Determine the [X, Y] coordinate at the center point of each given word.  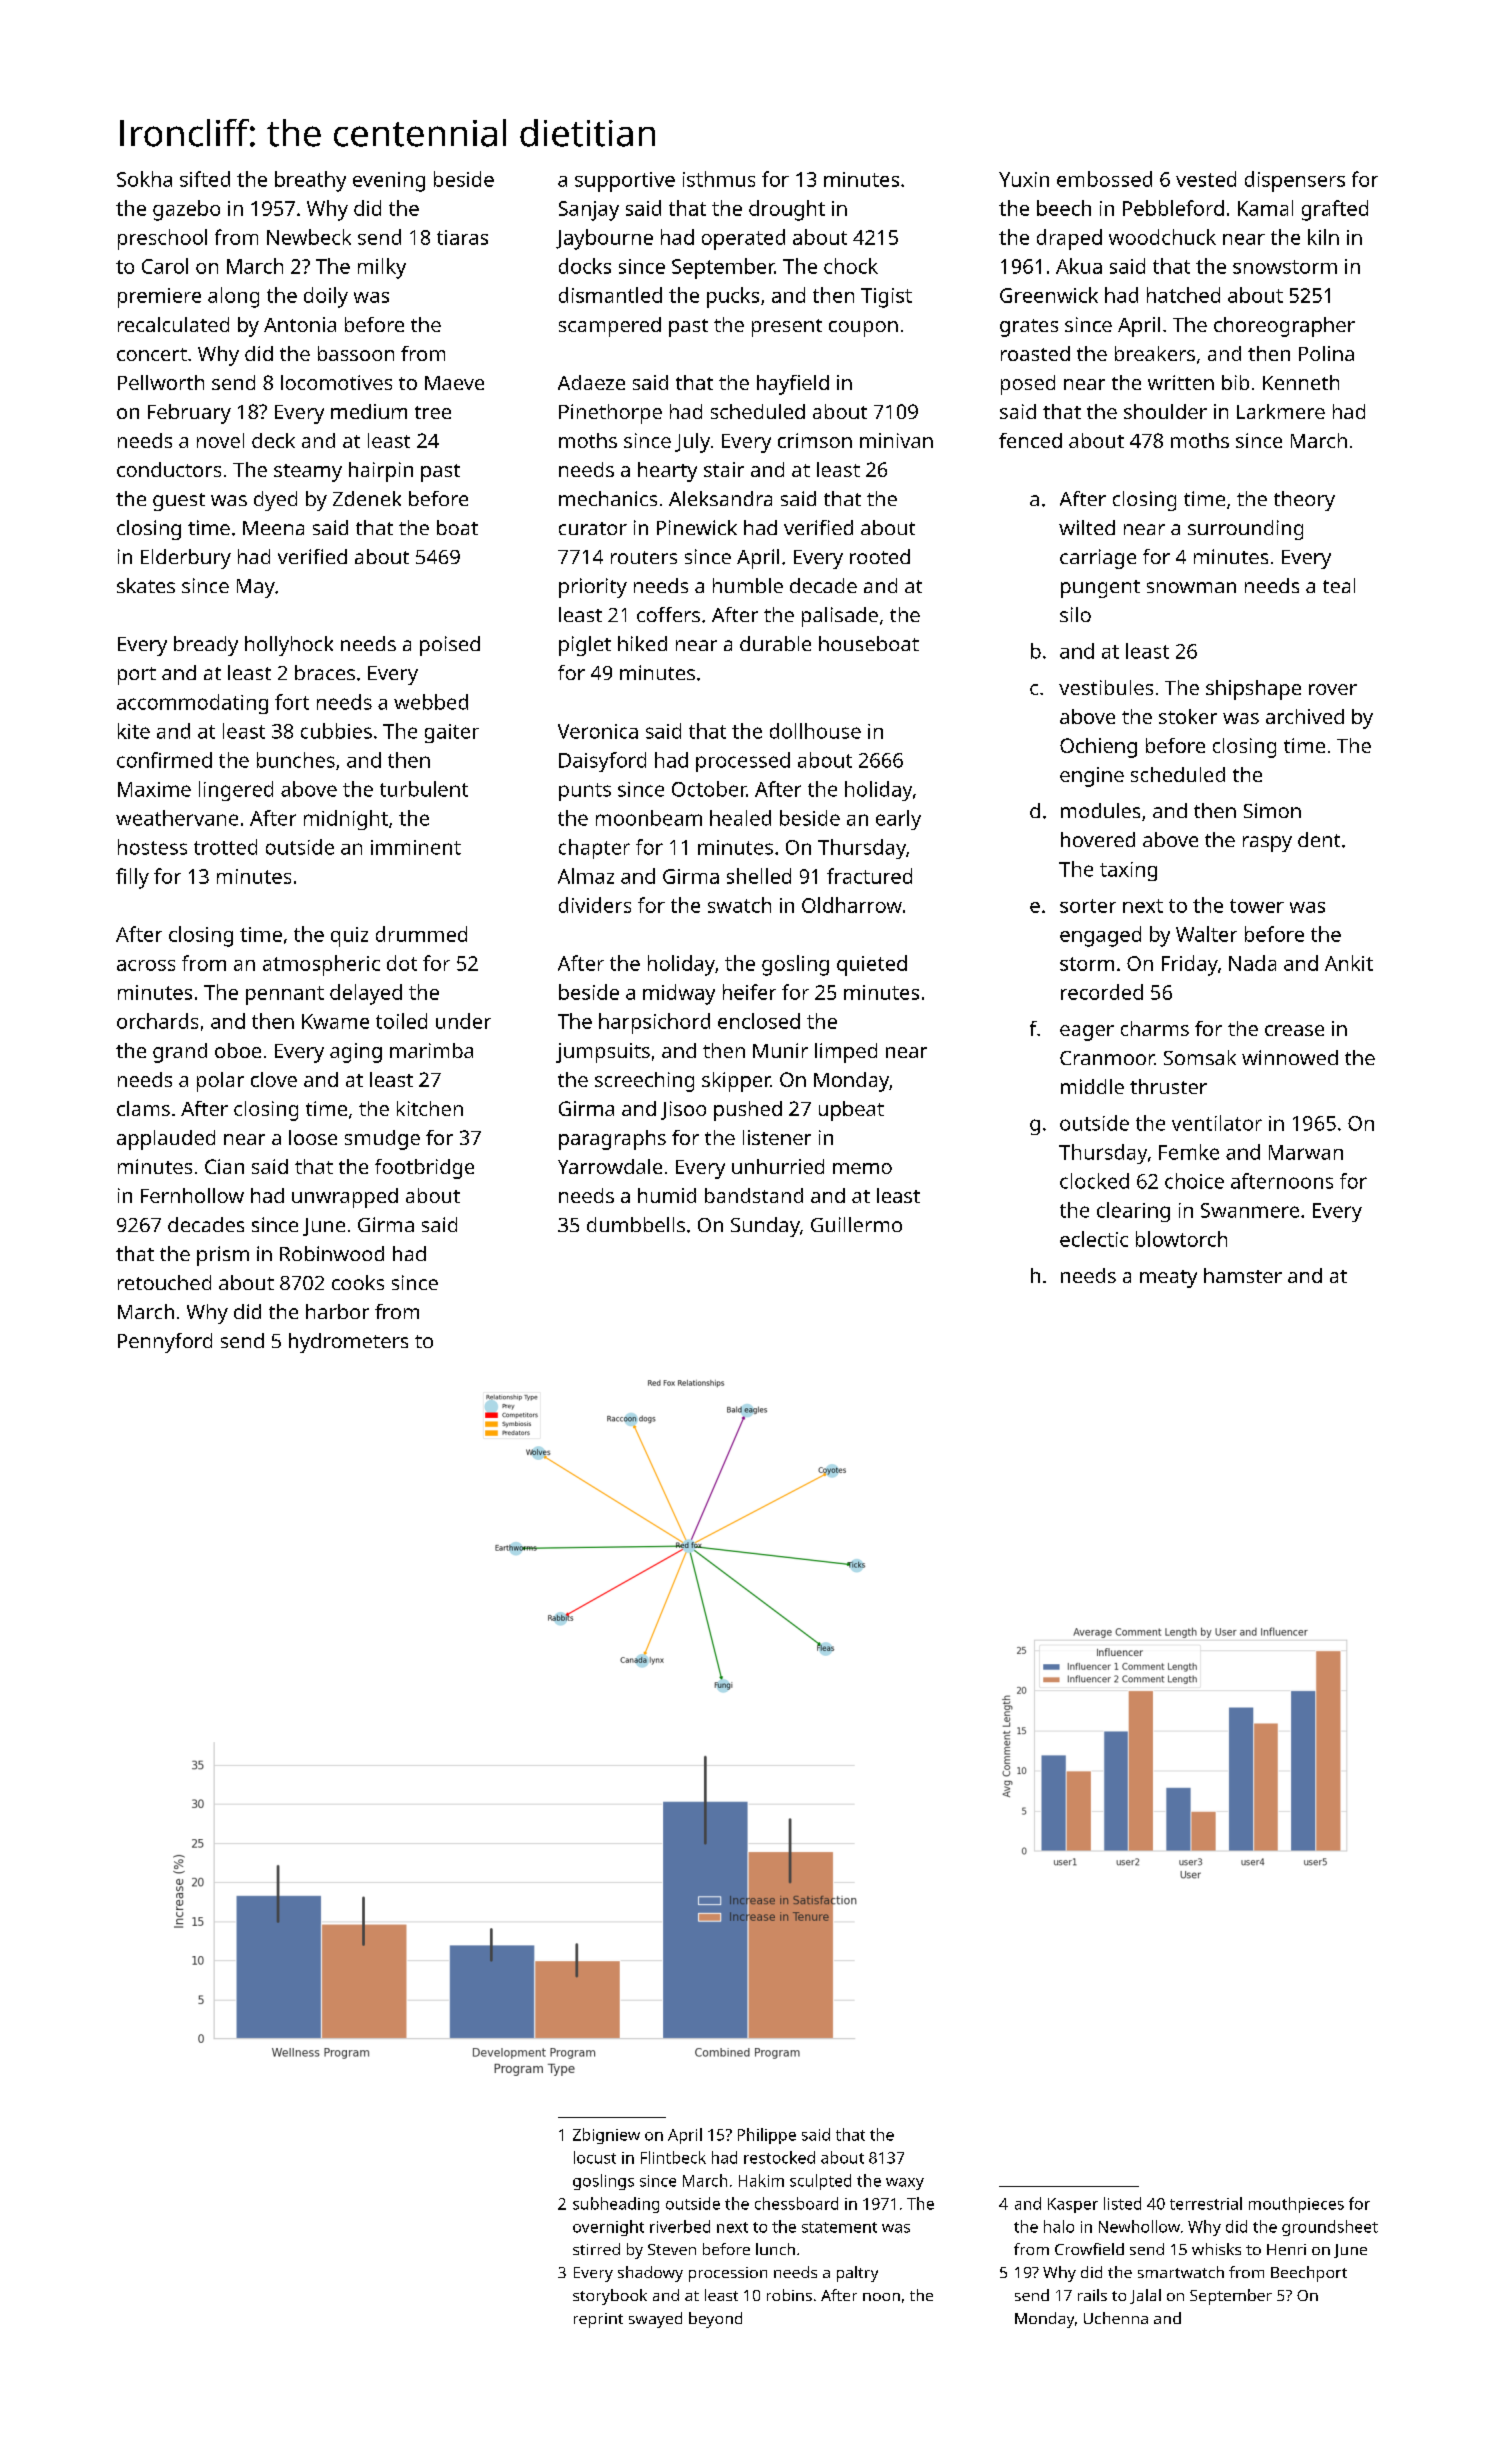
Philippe [767, 2136]
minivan [896, 440]
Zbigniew [606, 2136]
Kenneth [1301, 382]
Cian [224, 1166]
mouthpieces [1296, 2205]
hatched [1183, 295]
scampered [610, 327]
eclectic [1094, 1239]
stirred [596, 2249]
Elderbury [186, 559]
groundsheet [1330, 2228]
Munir [780, 1050]
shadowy [650, 2274]
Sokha [144, 179]
